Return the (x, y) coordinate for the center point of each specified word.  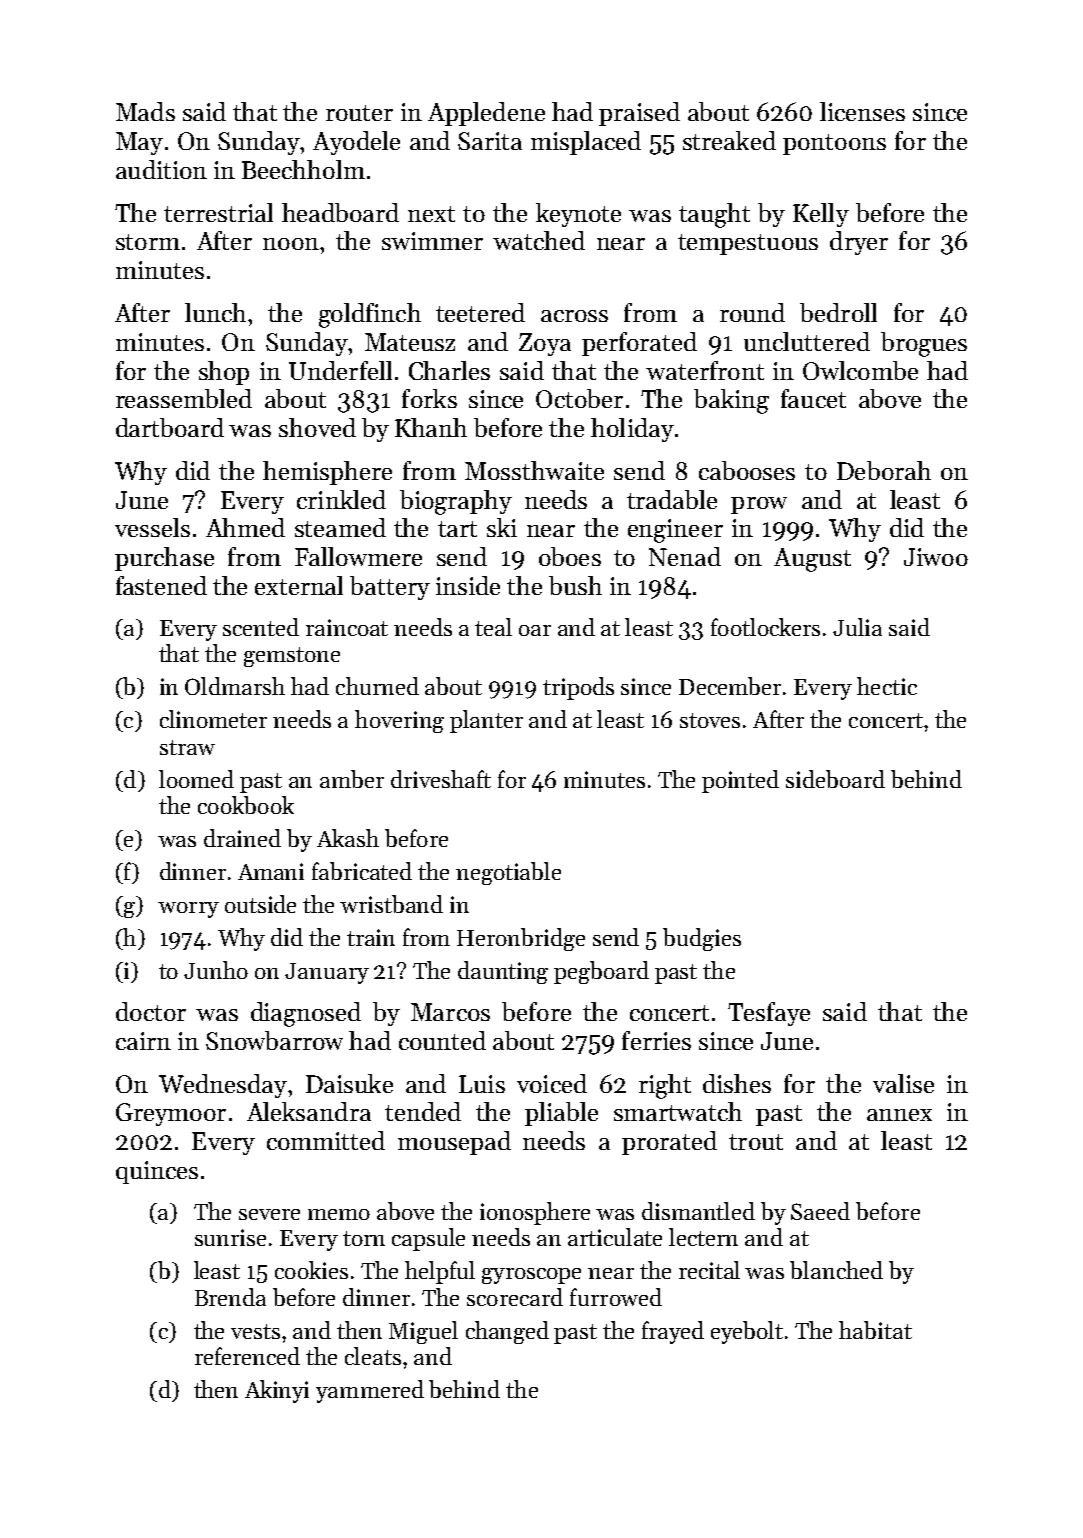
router (359, 113)
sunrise (230, 1237)
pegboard (601, 972)
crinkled (341, 499)
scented (261, 627)
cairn (143, 1041)
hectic (887, 686)
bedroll (838, 312)
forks (429, 398)
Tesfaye (769, 1014)
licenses (862, 111)
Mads (145, 111)
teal (493, 627)
